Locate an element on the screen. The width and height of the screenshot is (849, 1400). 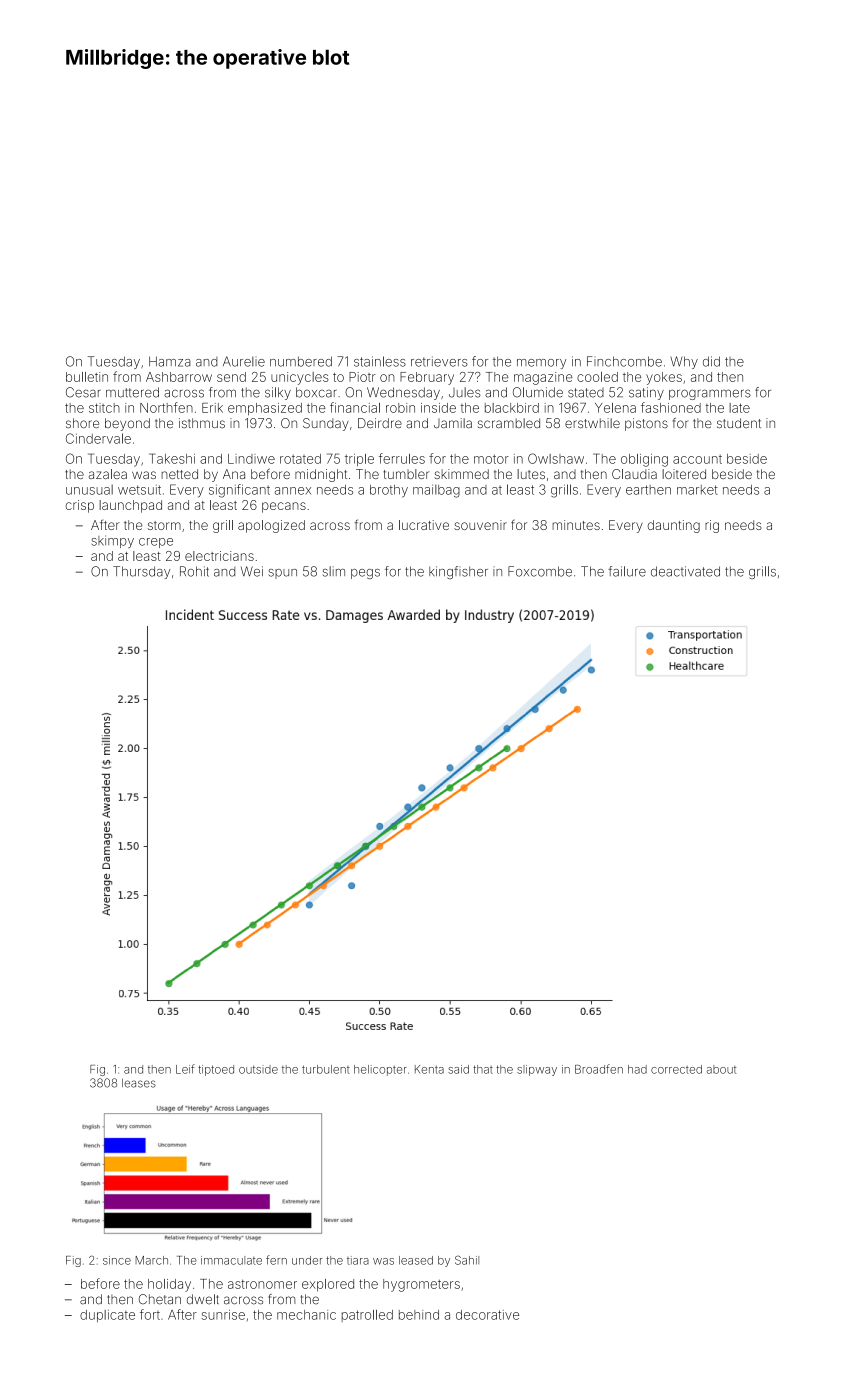
about is located at coordinates (722, 1069).
